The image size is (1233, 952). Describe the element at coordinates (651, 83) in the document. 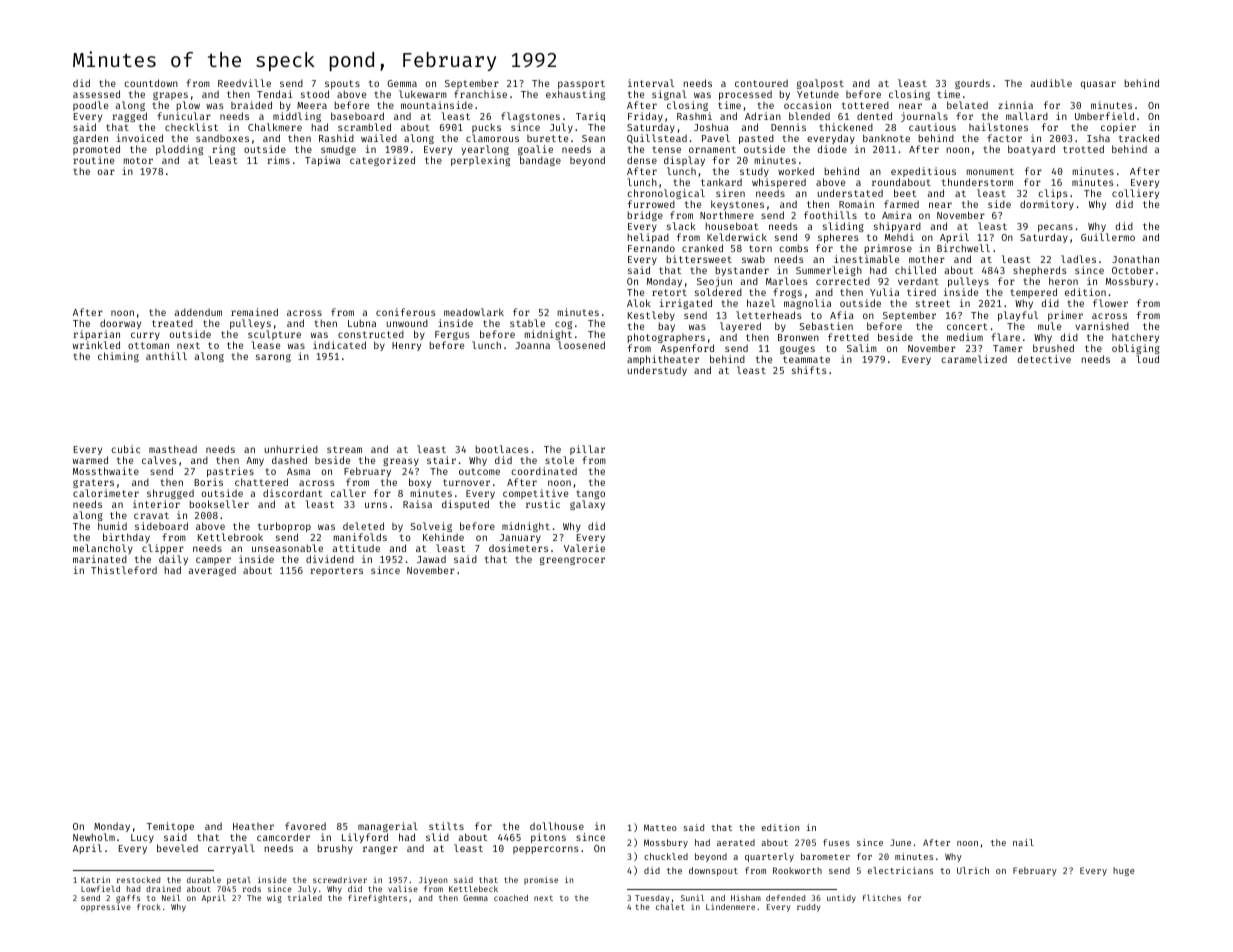

I see `interval` at that location.
